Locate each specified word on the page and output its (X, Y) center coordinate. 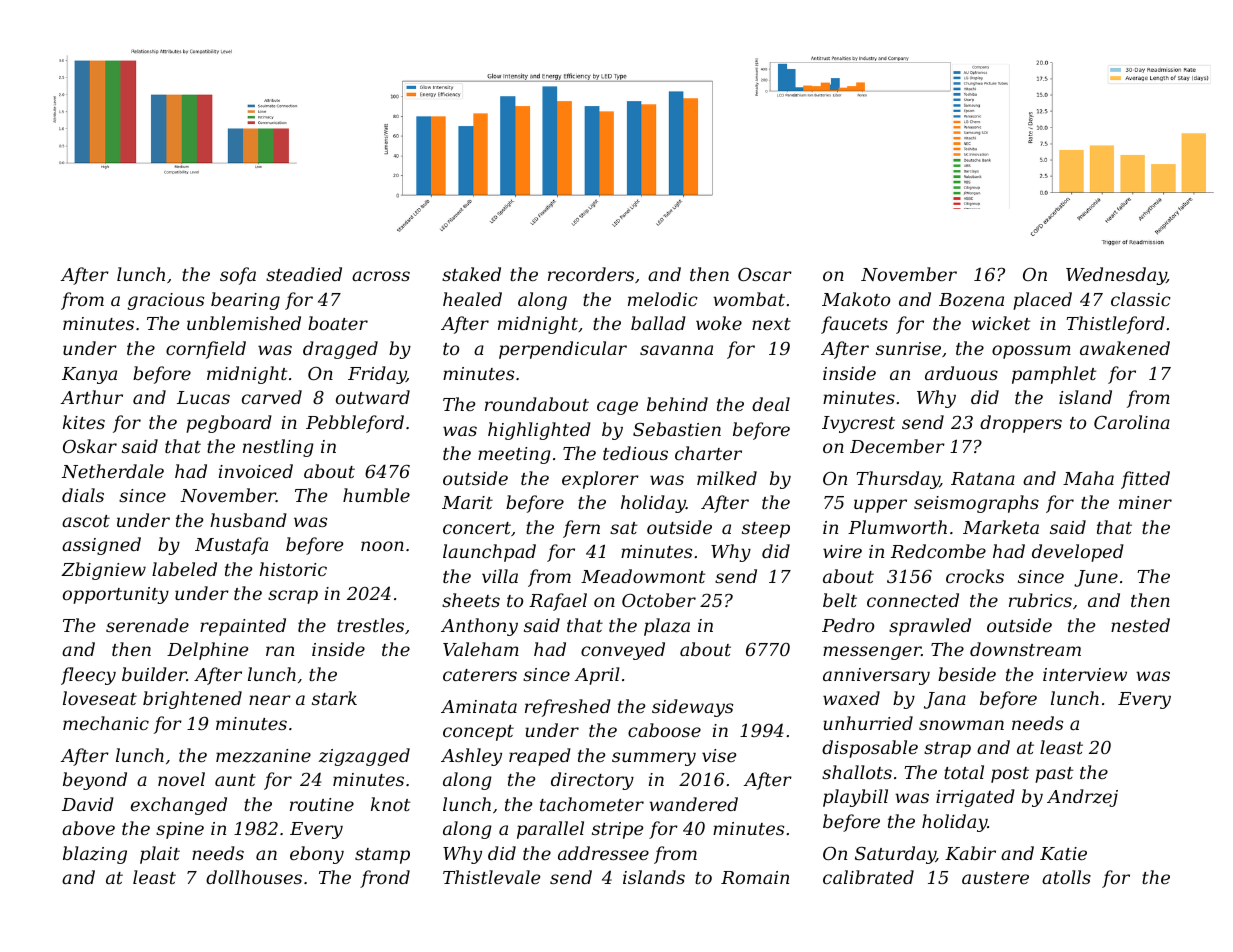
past (1054, 775)
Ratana (983, 478)
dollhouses (254, 877)
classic (1141, 299)
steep (766, 530)
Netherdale (113, 471)
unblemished (244, 323)
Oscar (765, 274)
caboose (664, 730)
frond (385, 879)
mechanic (106, 723)
